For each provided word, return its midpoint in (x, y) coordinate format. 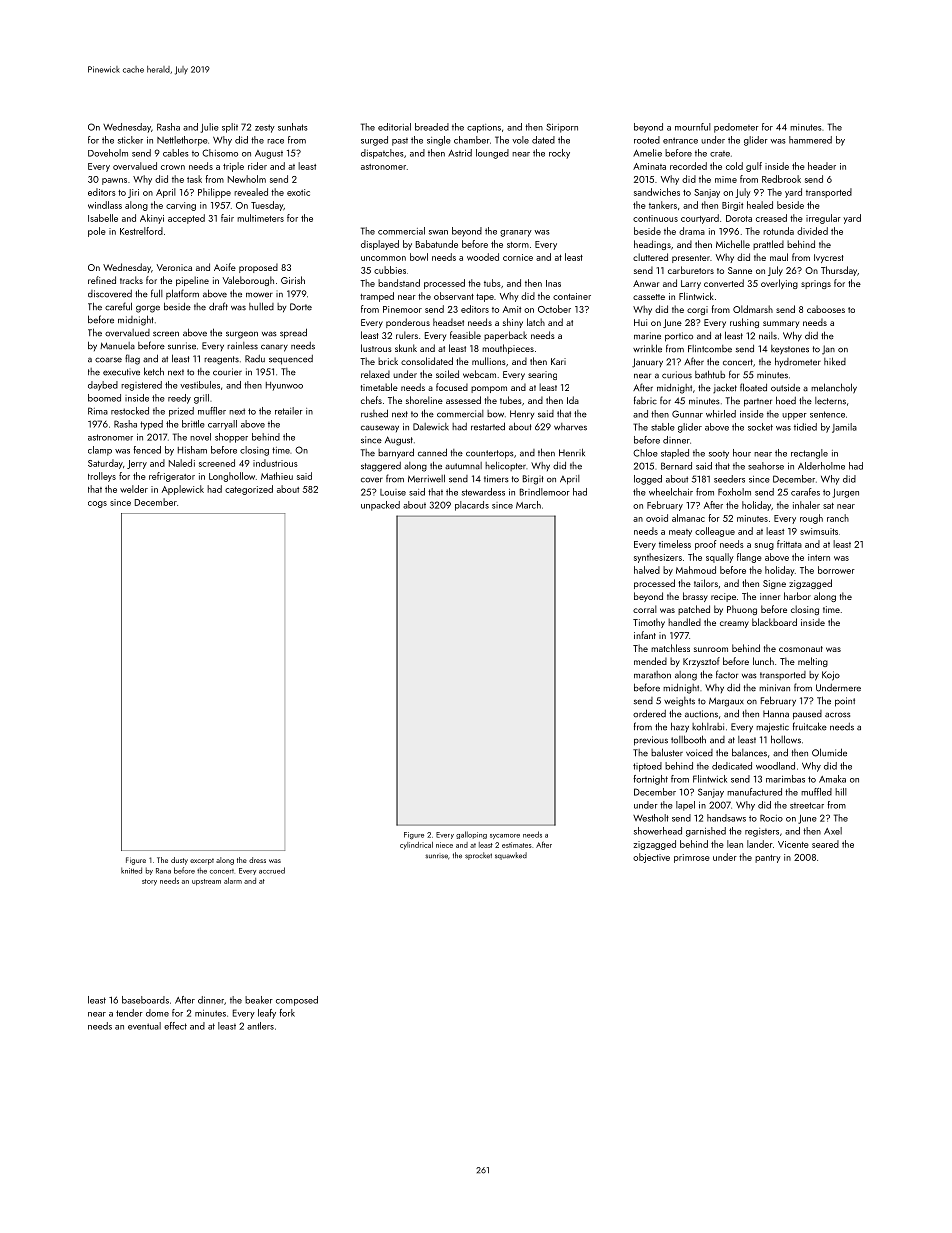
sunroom (711, 649)
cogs (97, 504)
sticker (130, 140)
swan (438, 232)
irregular (823, 219)
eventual (144, 1026)
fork (287, 1013)
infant (645, 635)
